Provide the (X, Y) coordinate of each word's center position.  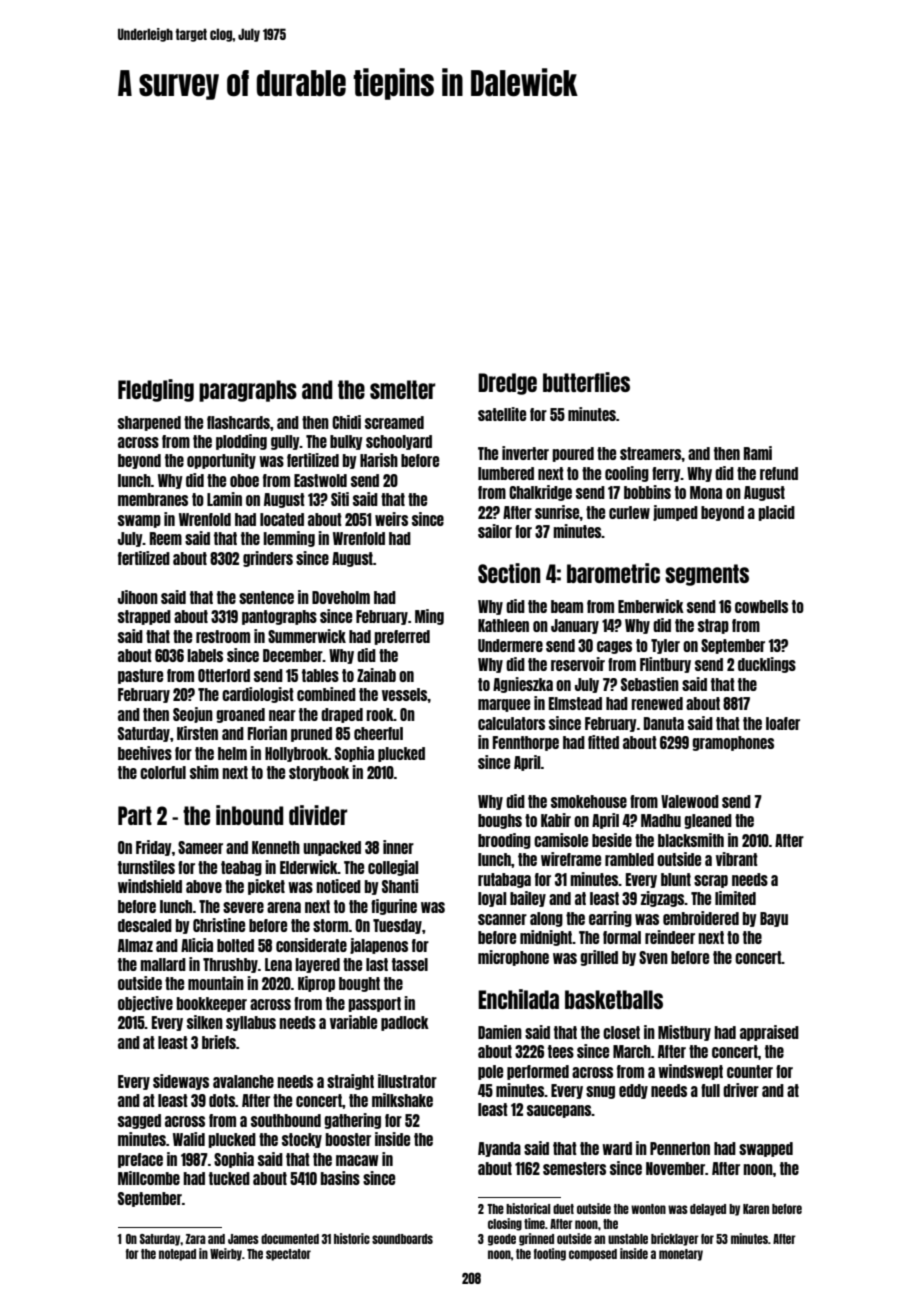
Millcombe (149, 1178)
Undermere (510, 645)
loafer (783, 723)
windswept (690, 1072)
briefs (219, 1042)
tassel (410, 964)
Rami (758, 453)
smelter (402, 389)
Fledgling (156, 390)
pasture (140, 676)
